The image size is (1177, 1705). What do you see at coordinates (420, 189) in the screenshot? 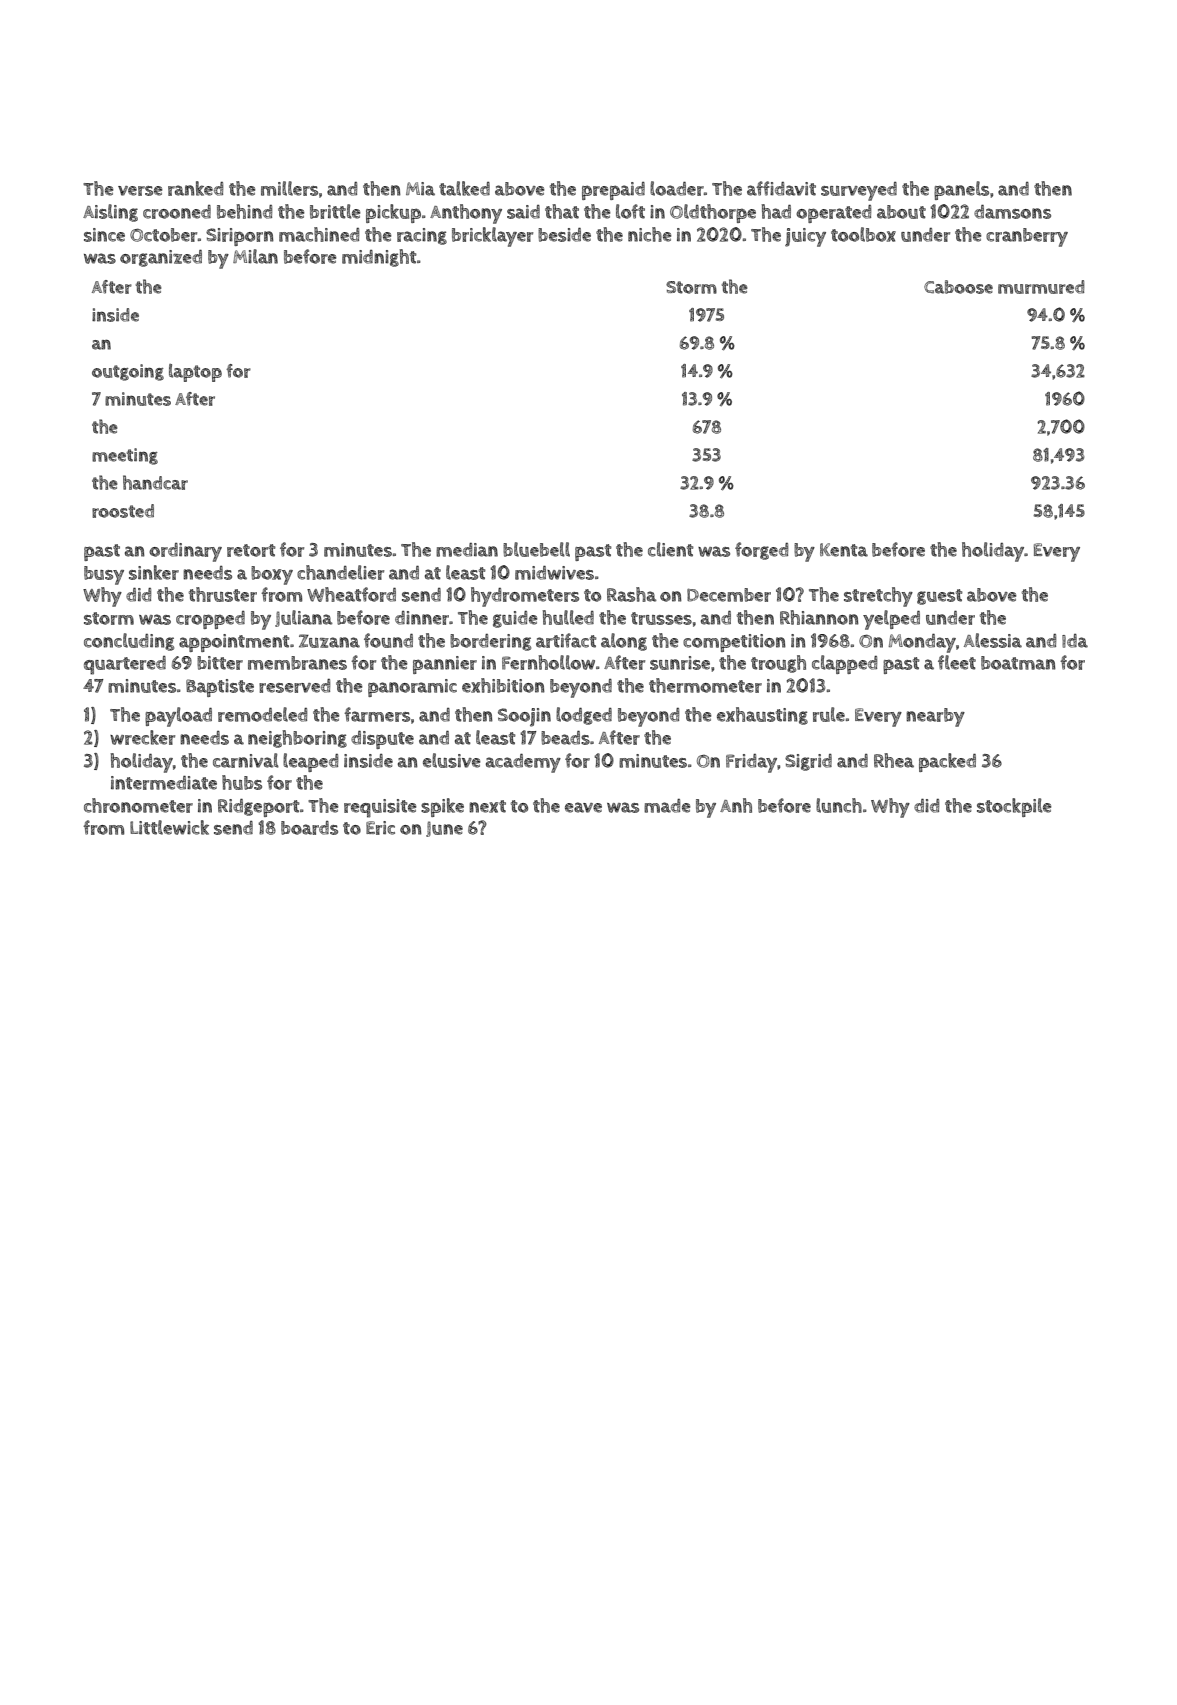
I see `Mia` at bounding box center [420, 189].
